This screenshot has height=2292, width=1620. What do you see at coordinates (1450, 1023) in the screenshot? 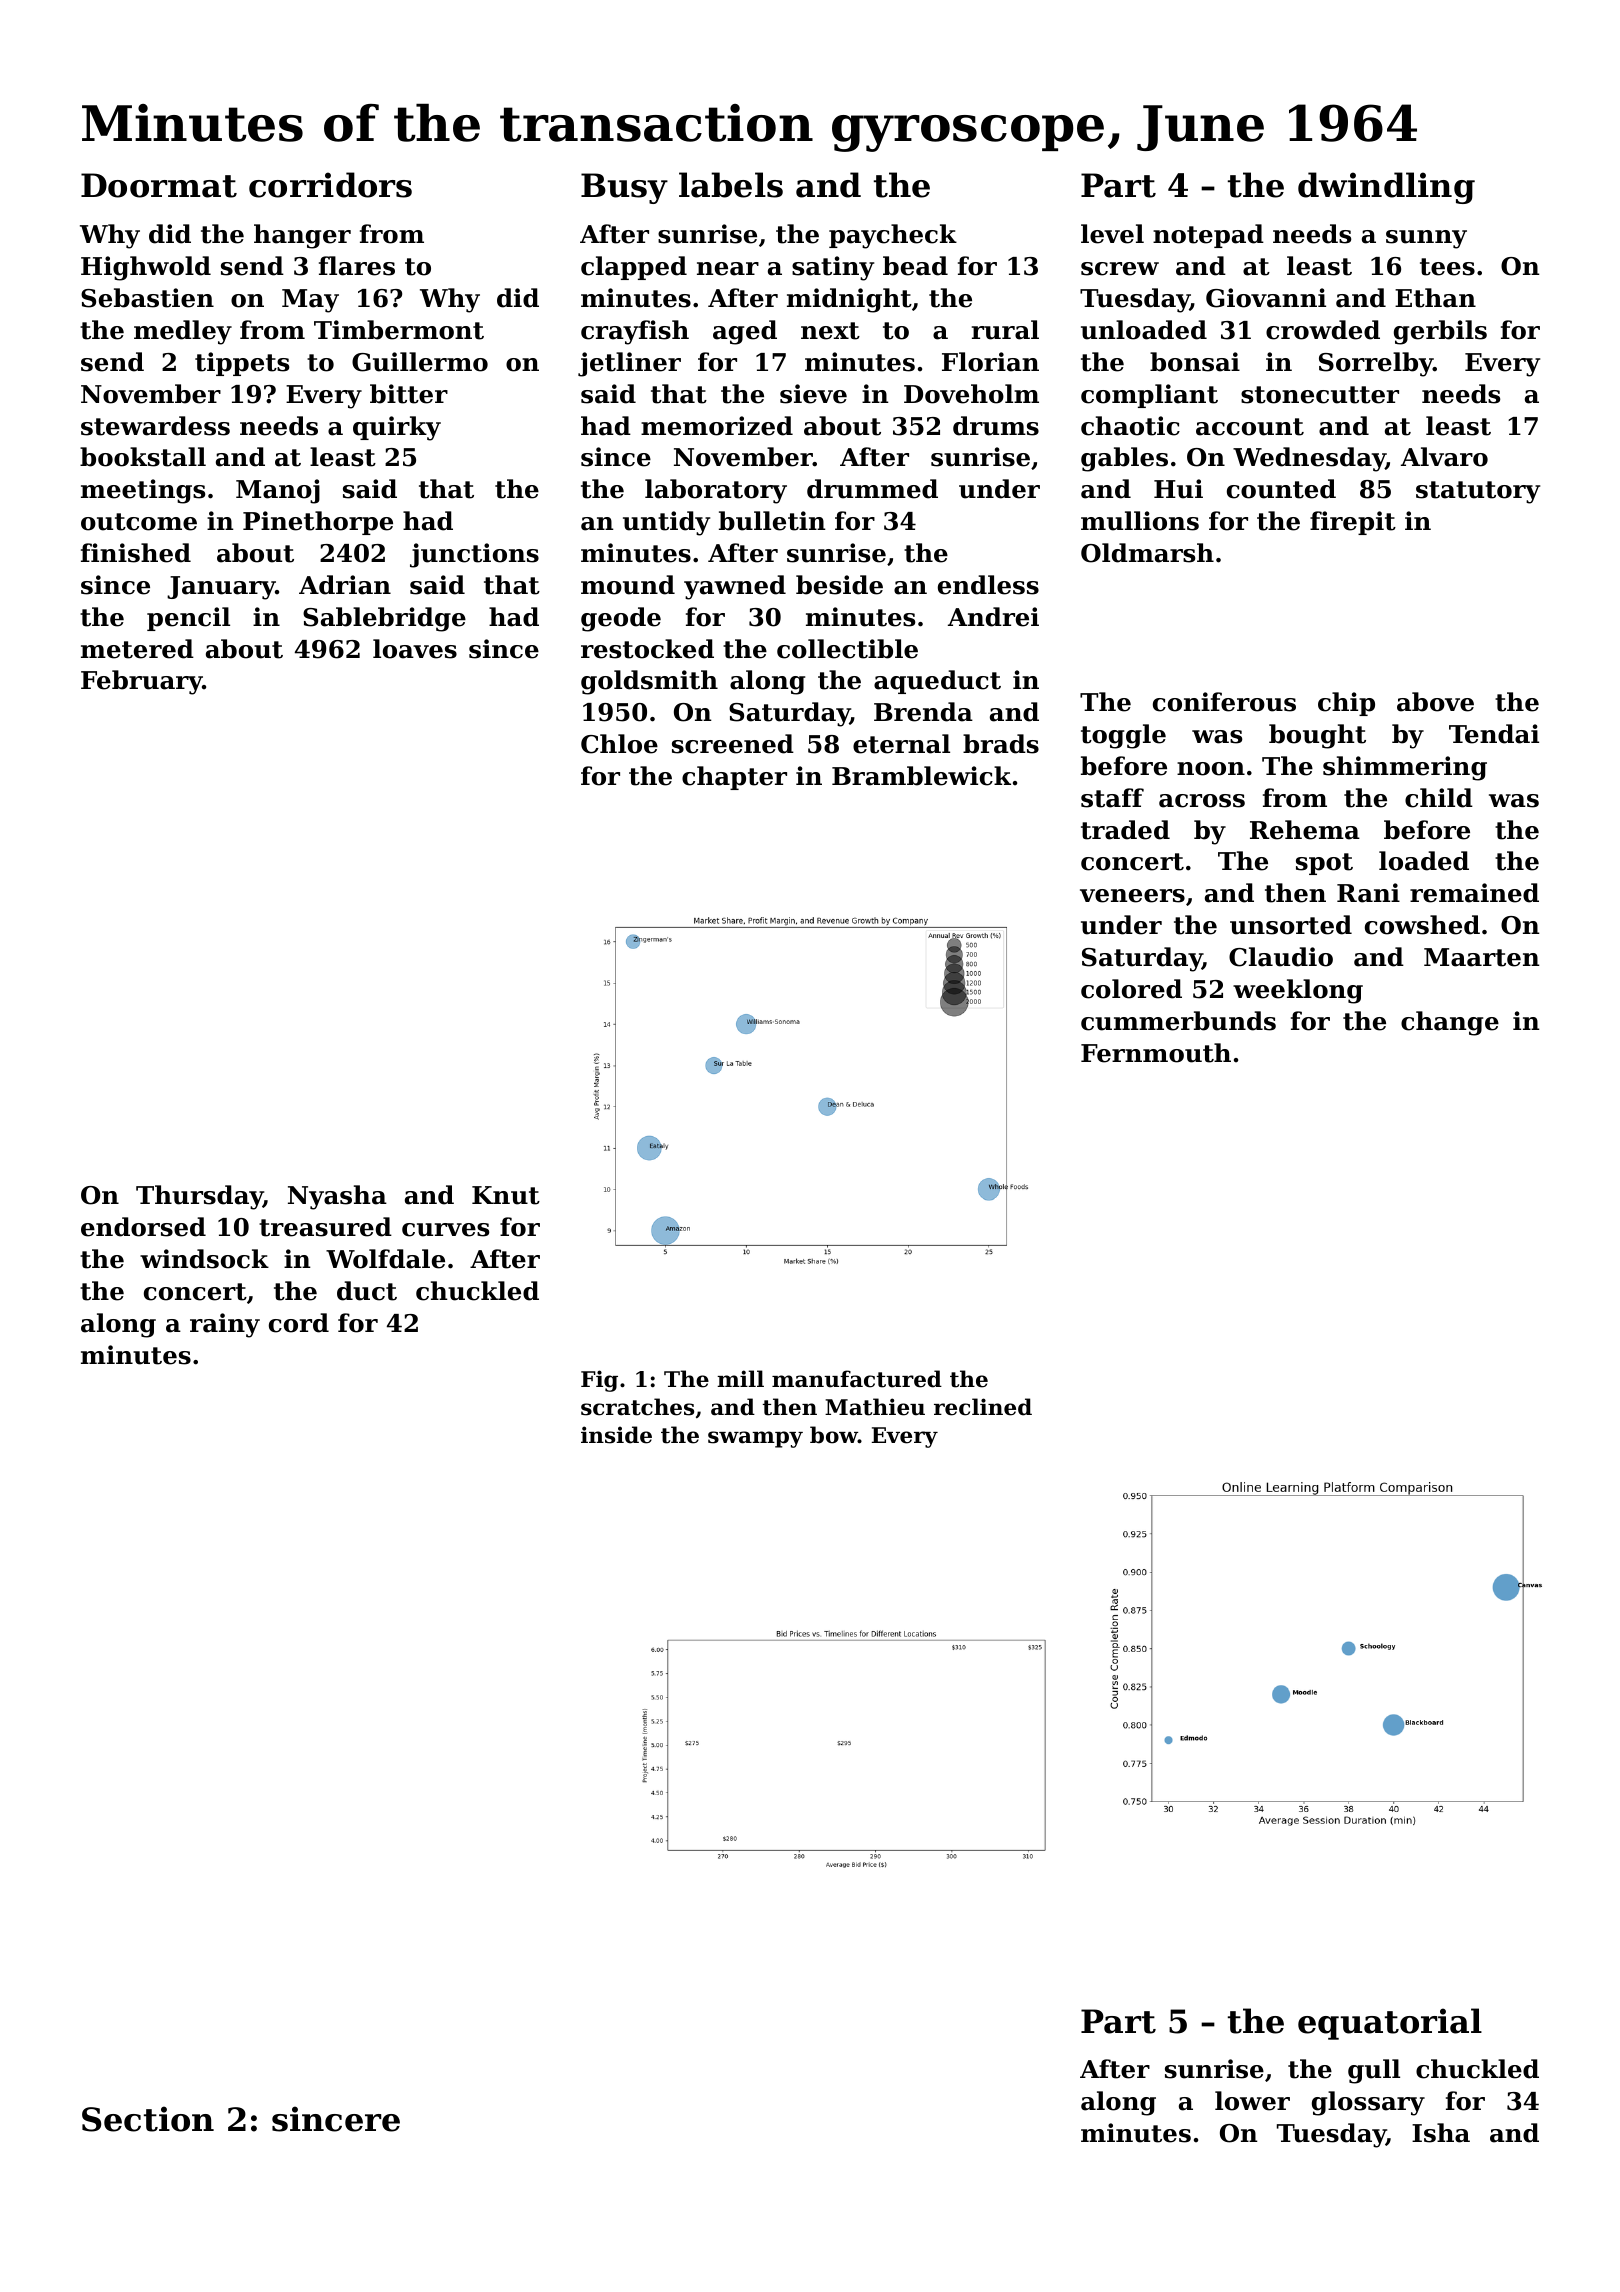
I see `change` at bounding box center [1450, 1023].
